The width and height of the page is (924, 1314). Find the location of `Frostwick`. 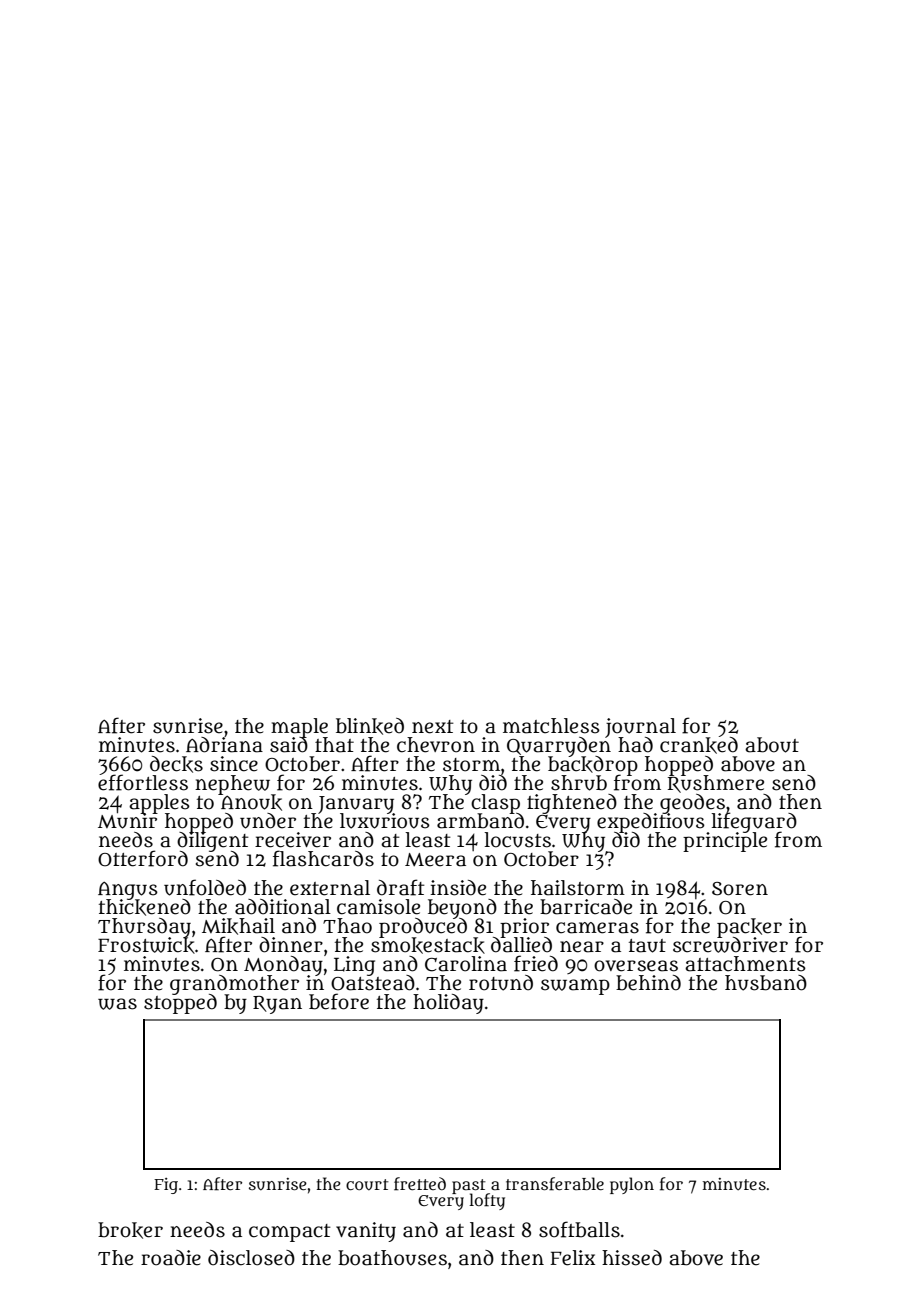

Frostwick is located at coordinates (146, 945).
